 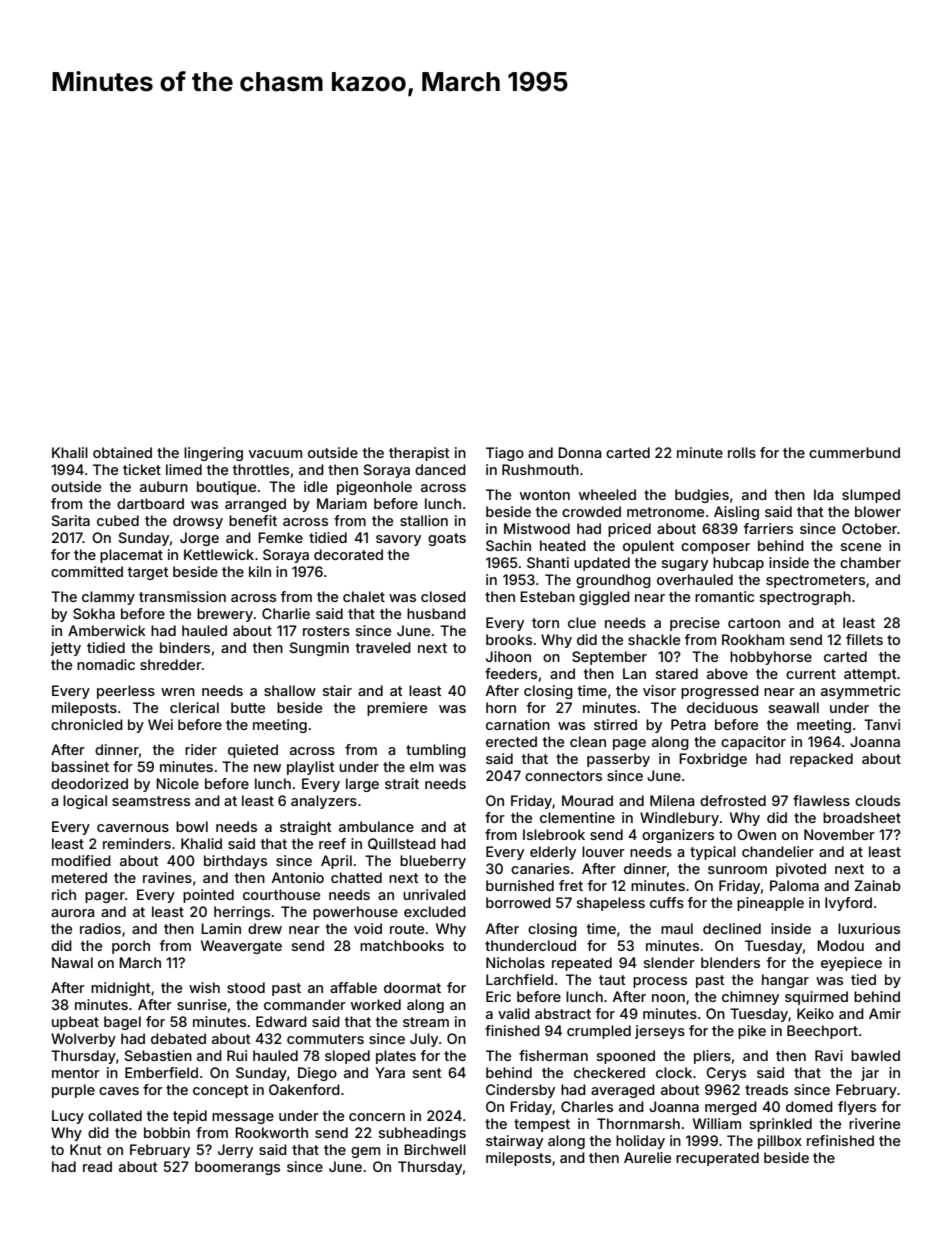 I want to click on reminders, so click(x=137, y=843).
